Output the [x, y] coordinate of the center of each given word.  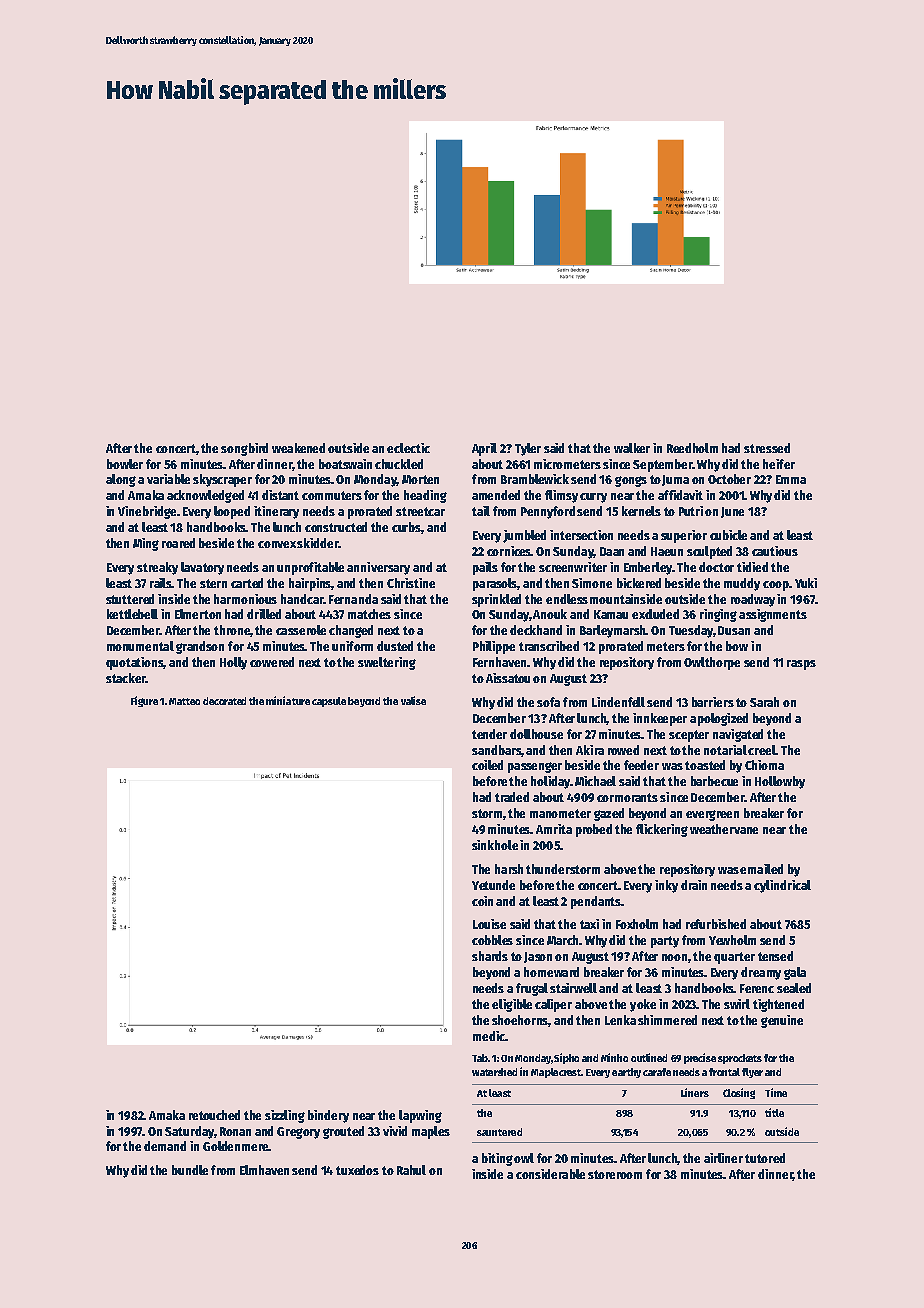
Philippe [494, 647]
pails [485, 568]
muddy [742, 584]
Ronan [235, 1131]
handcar [302, 599]
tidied [752, 567]
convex [277, 544]
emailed [761, 869]
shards [490, 956]
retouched [214, 1115]
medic [489, 1036]
